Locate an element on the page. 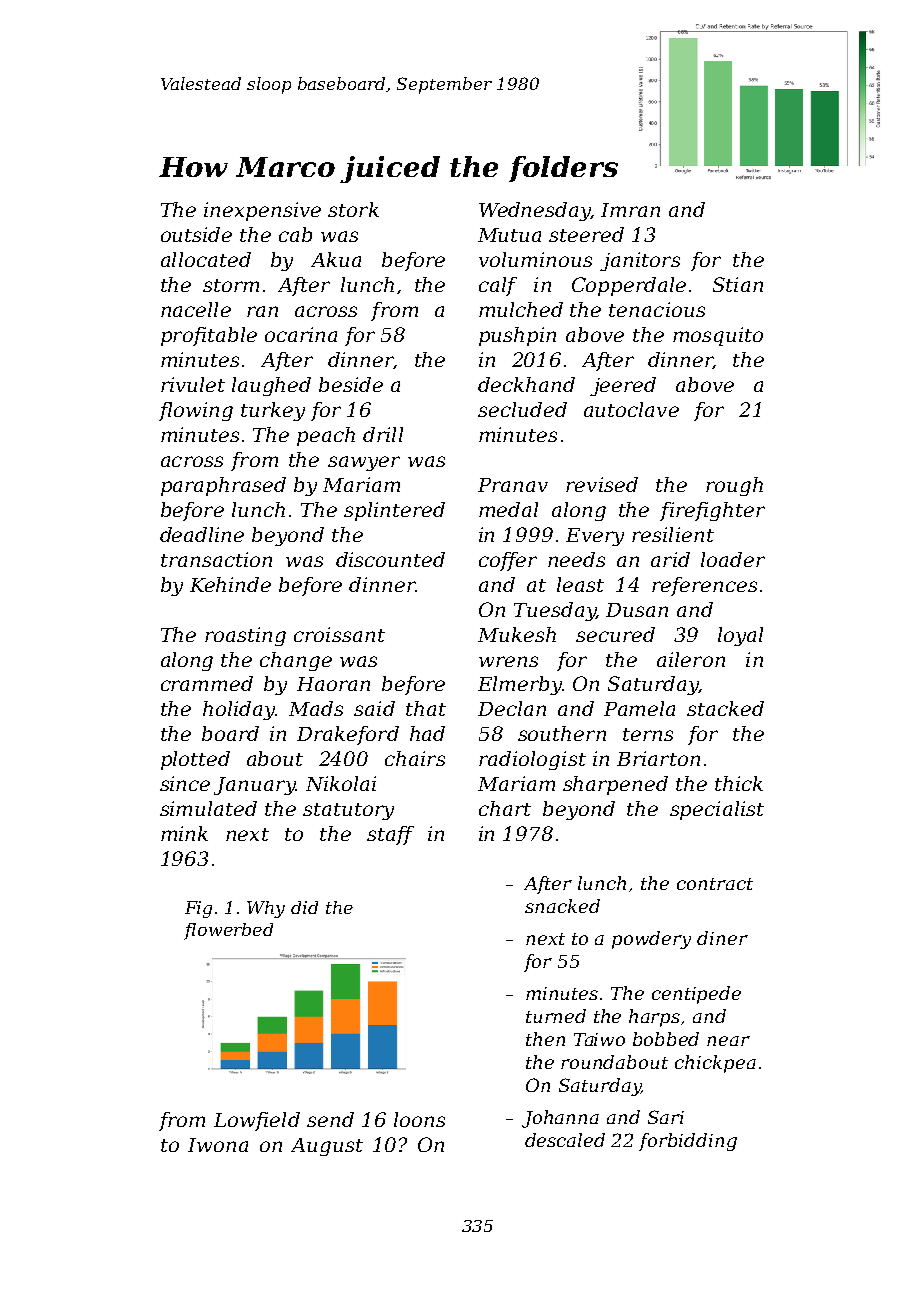  contract is located at coordinates (715, 884).
